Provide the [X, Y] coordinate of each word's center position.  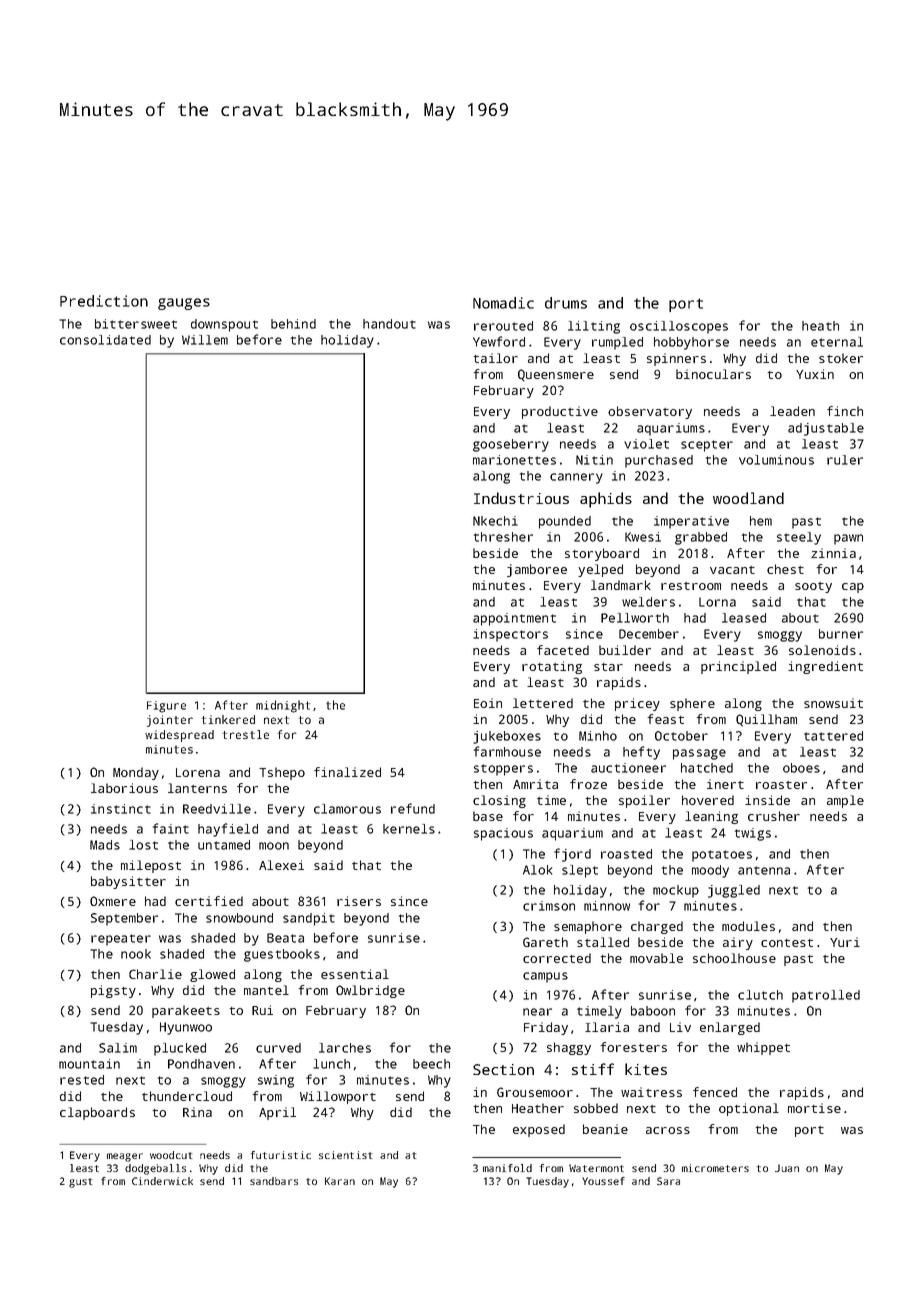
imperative [691, 522]
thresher [503, 537]
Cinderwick [162, 1181]
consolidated [105, 340]
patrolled [826, 996]
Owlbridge [370, 991]
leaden [792, 411]
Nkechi [495, 521]
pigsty [113, 991]
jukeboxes [507, 737]
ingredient [825, 667]
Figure [166, 707]
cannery [576, 478]
